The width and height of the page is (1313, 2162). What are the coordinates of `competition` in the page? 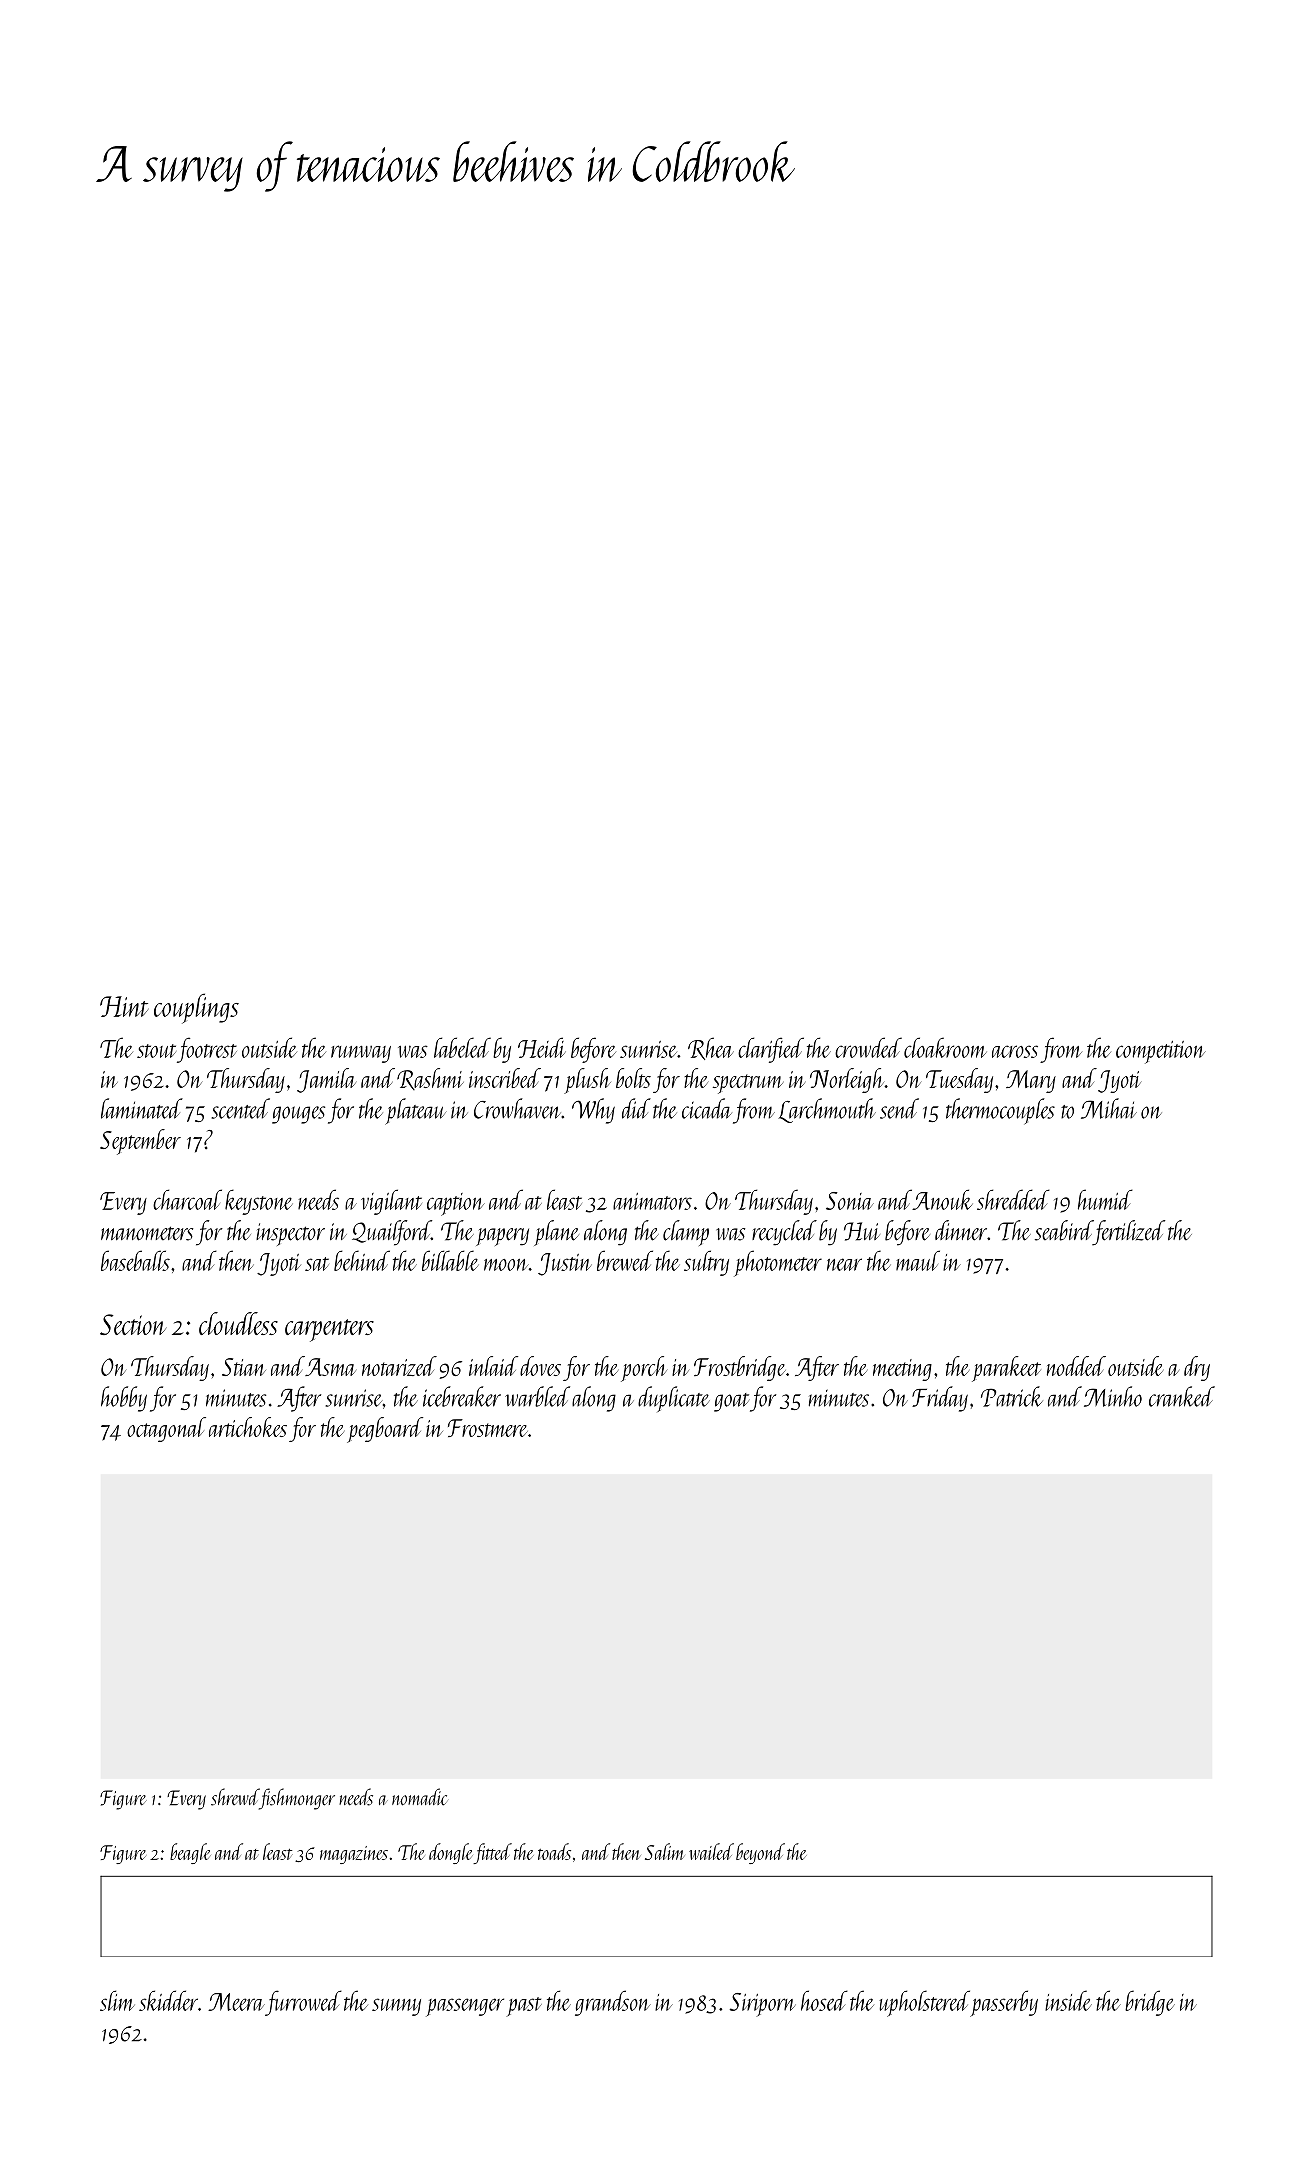 It's located at (1161, 1052).
